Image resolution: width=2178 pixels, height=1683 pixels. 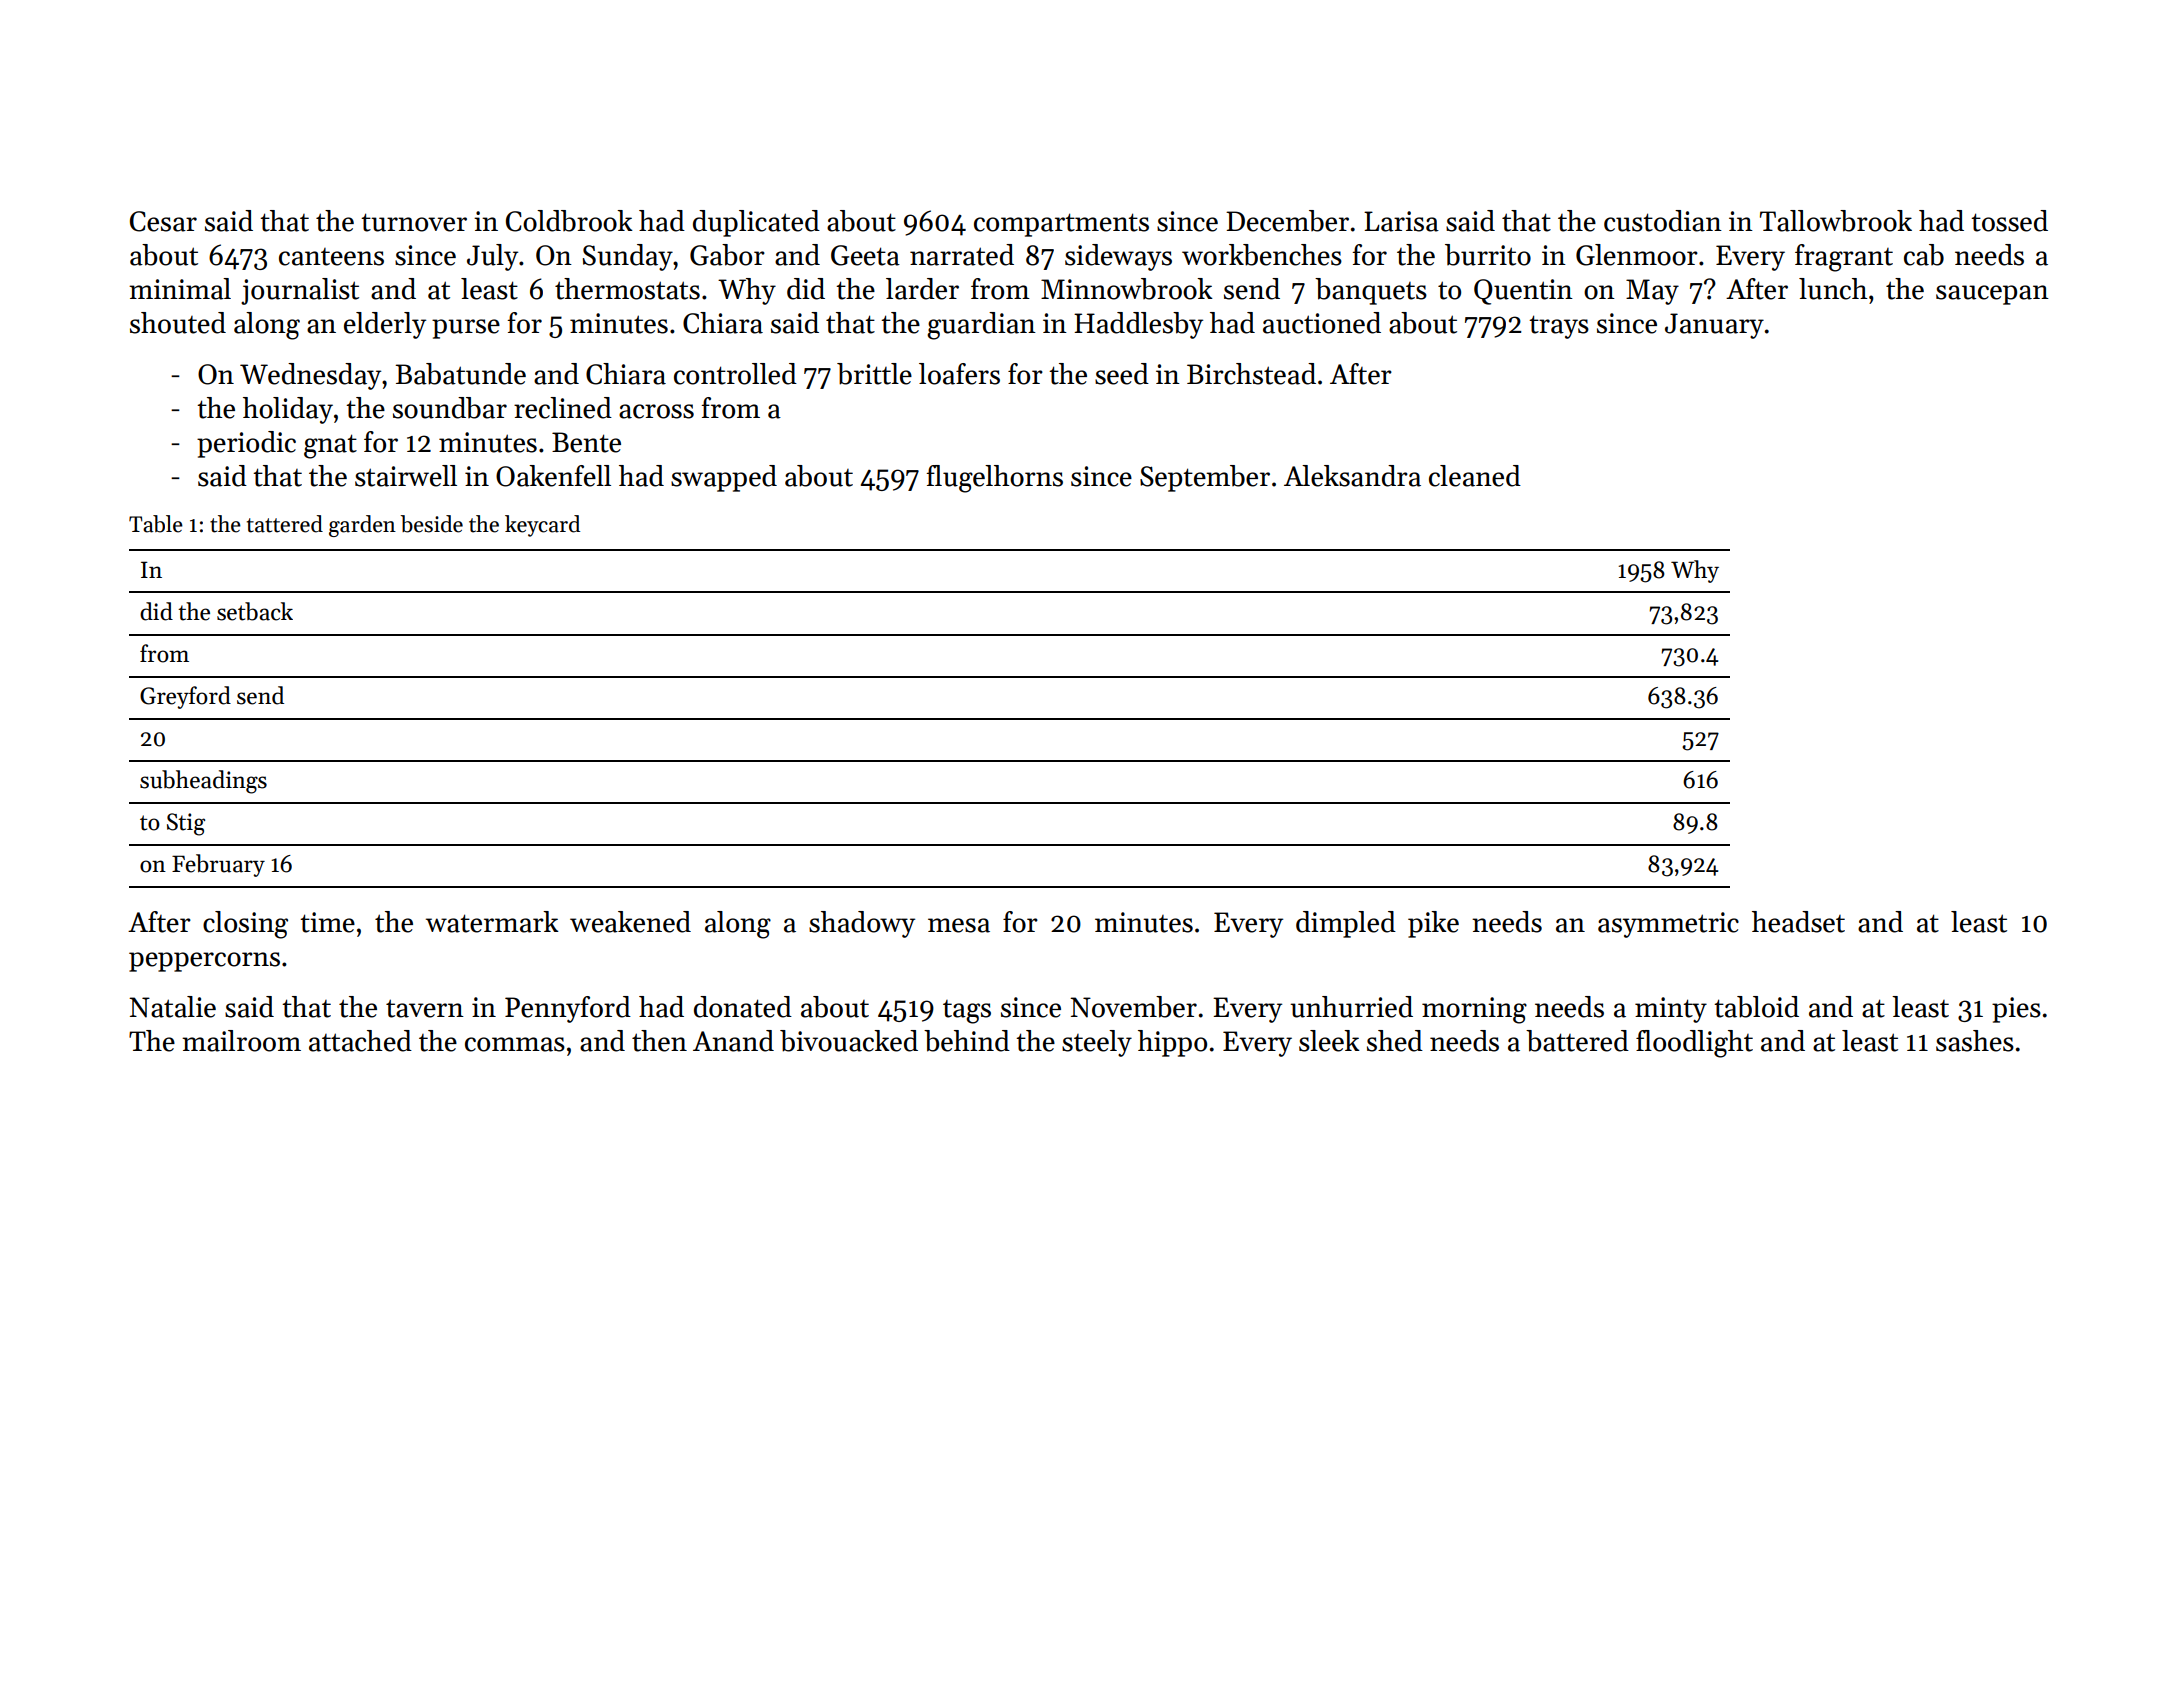 What do you see at coordinates (1061, 225) in the page?
I see `compartments` at bounding box center [1061, 225].
